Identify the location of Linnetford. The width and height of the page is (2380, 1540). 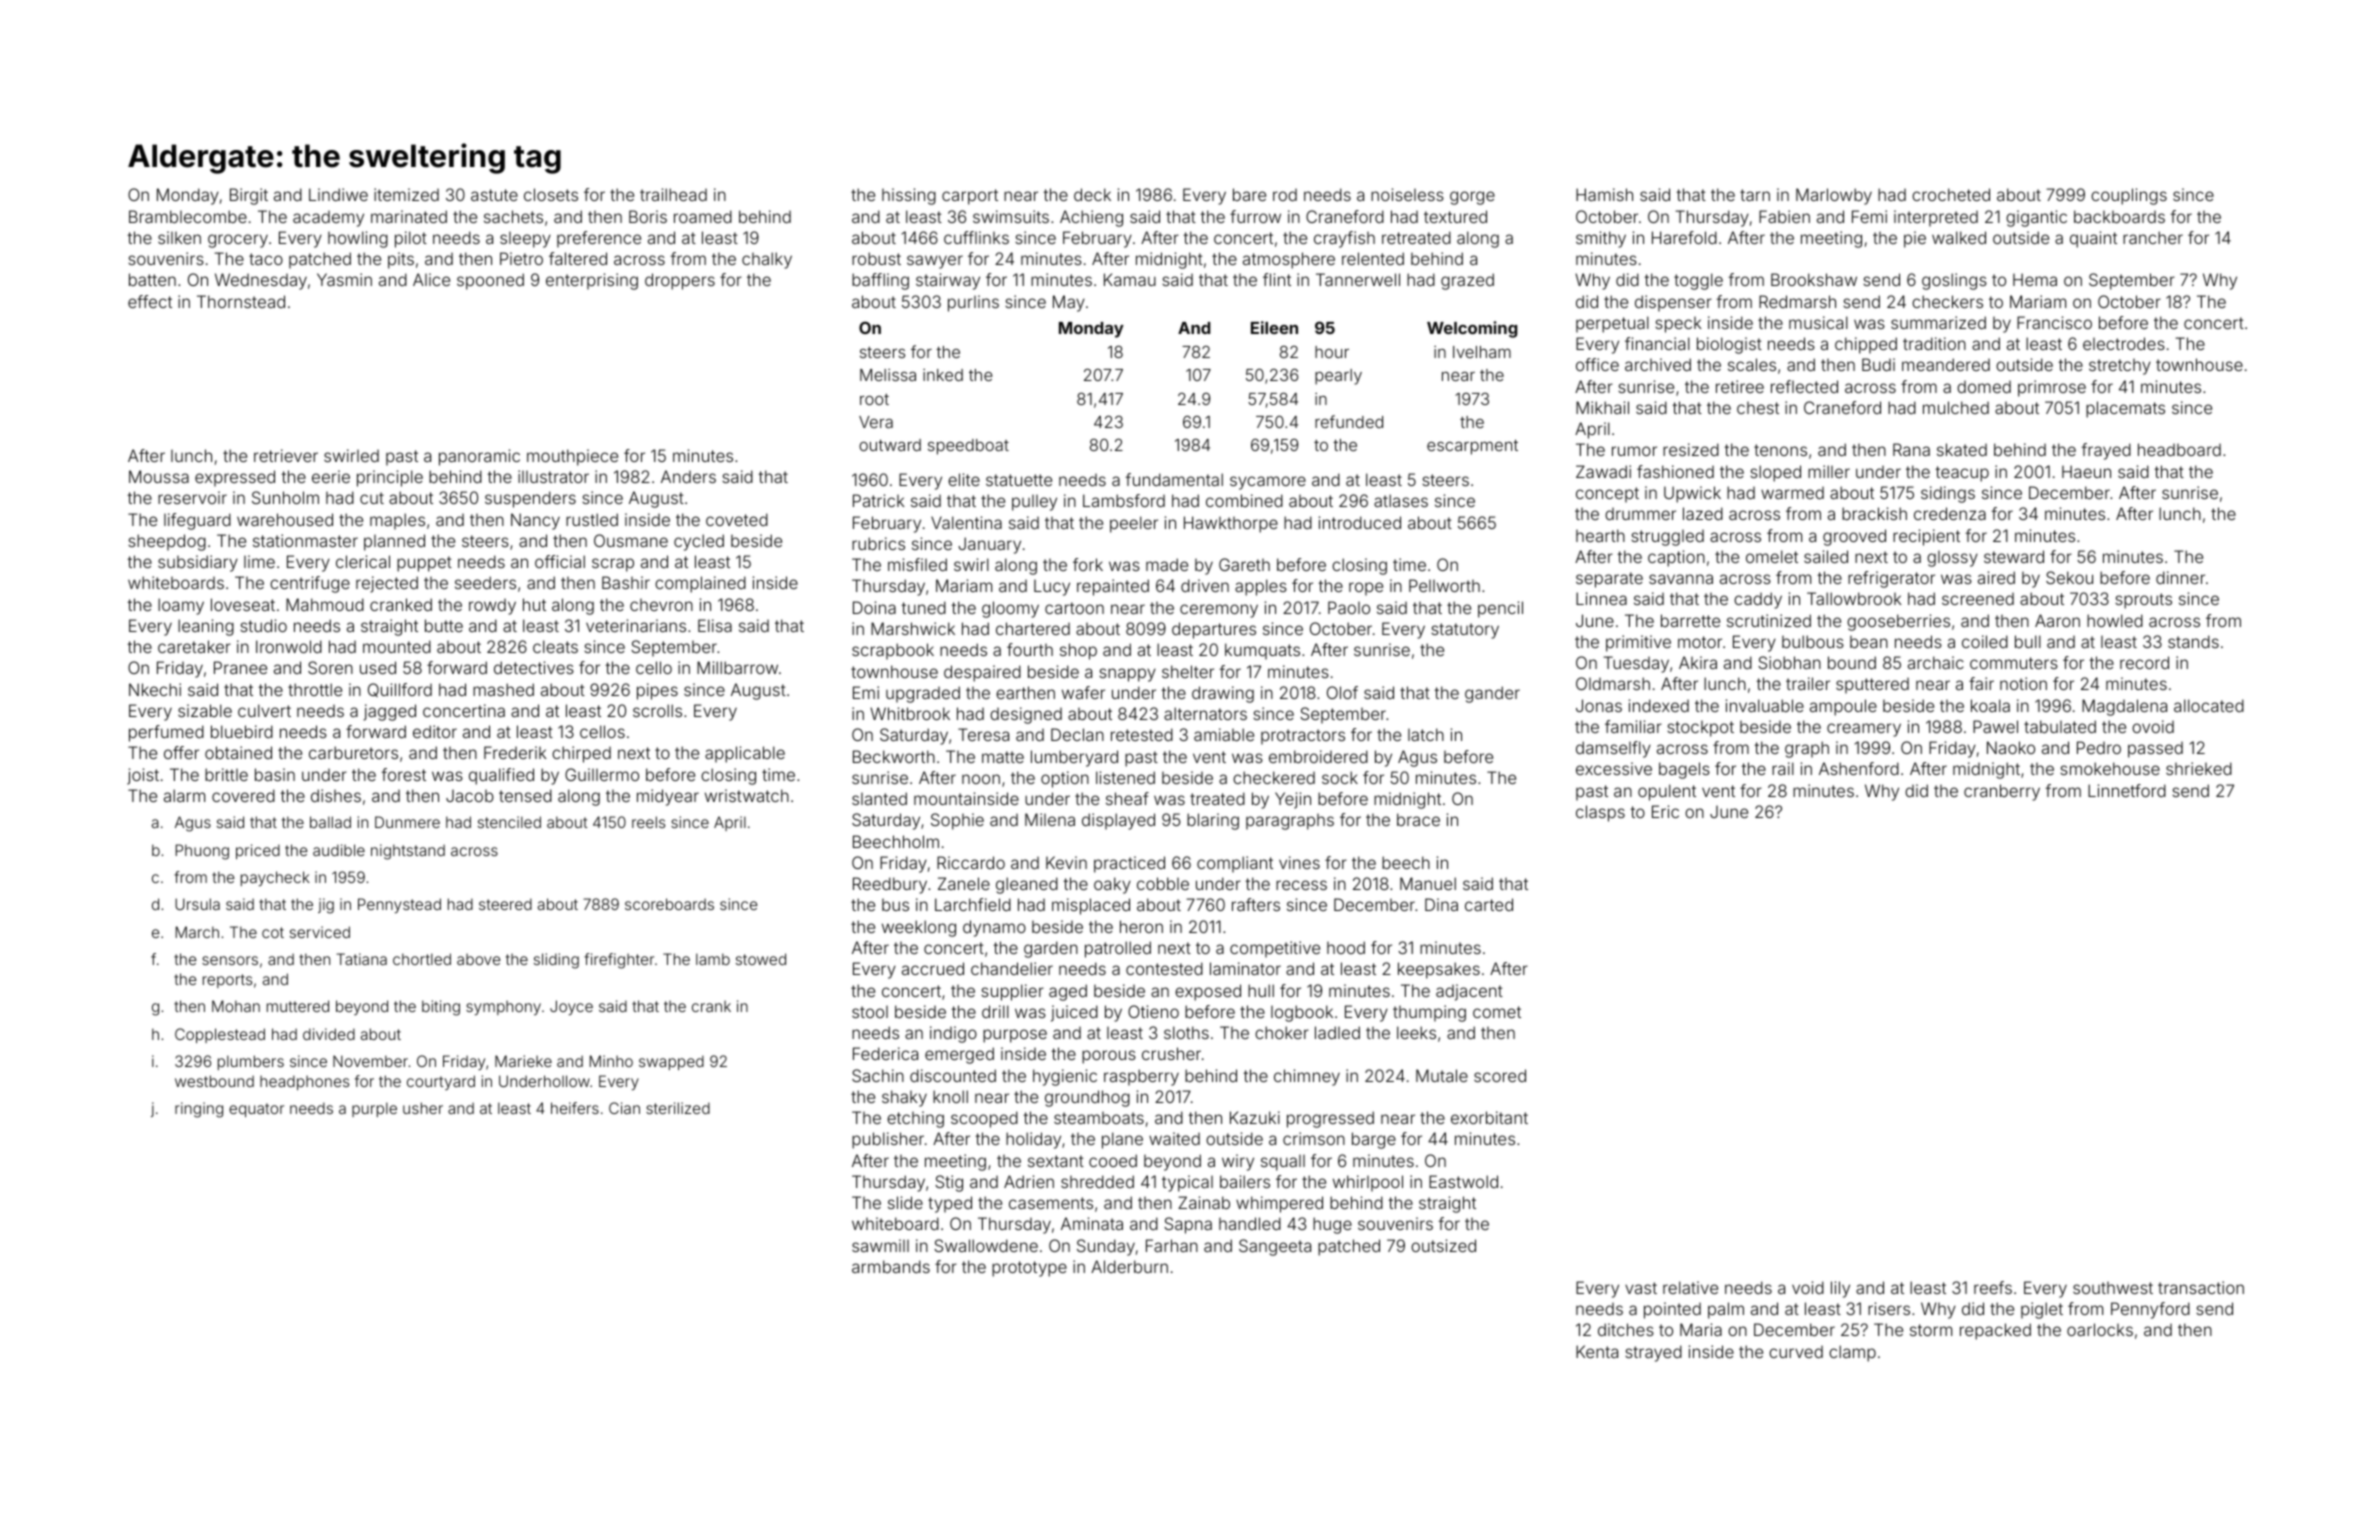
(2127, 790).
